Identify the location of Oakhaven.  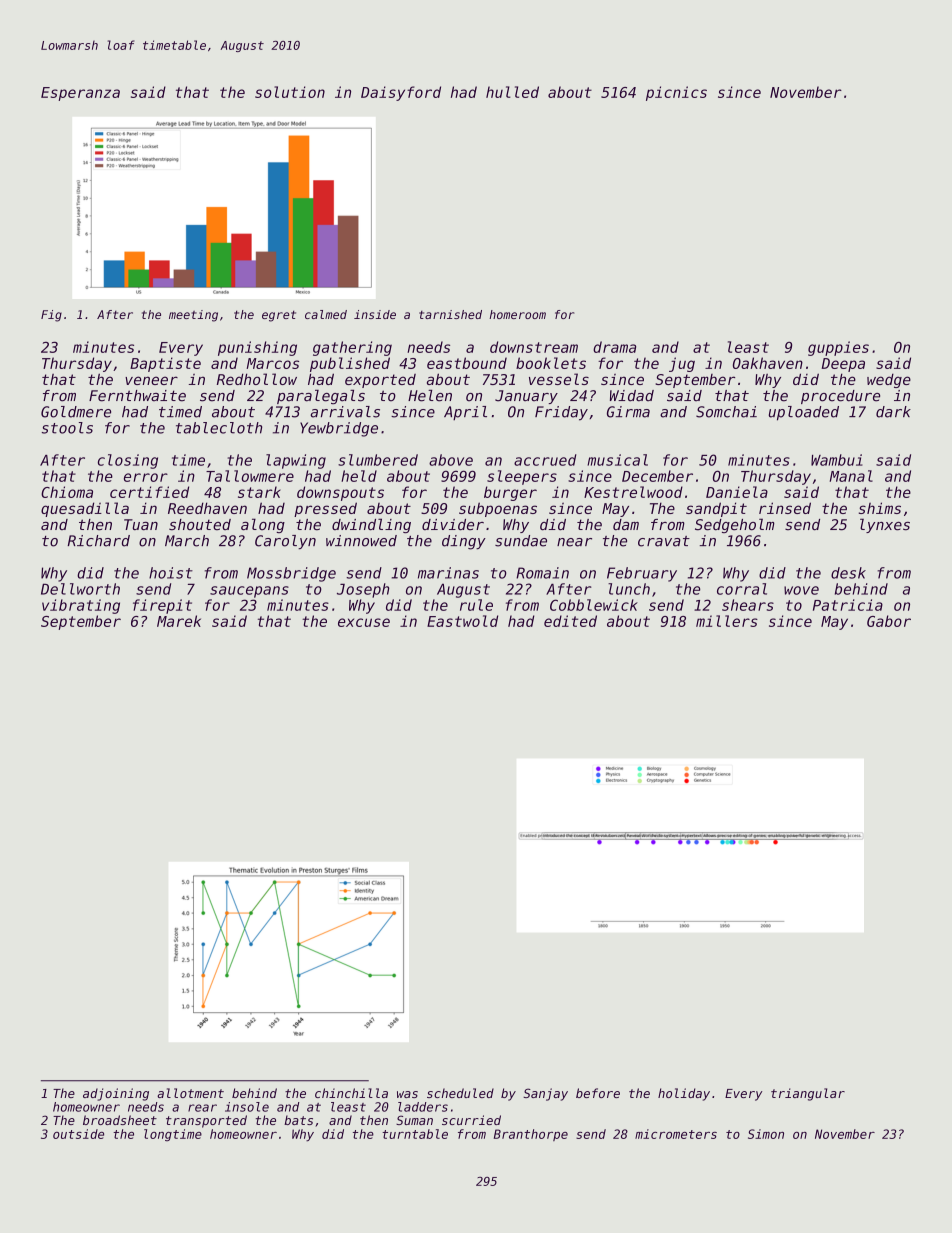
(768, 363).
